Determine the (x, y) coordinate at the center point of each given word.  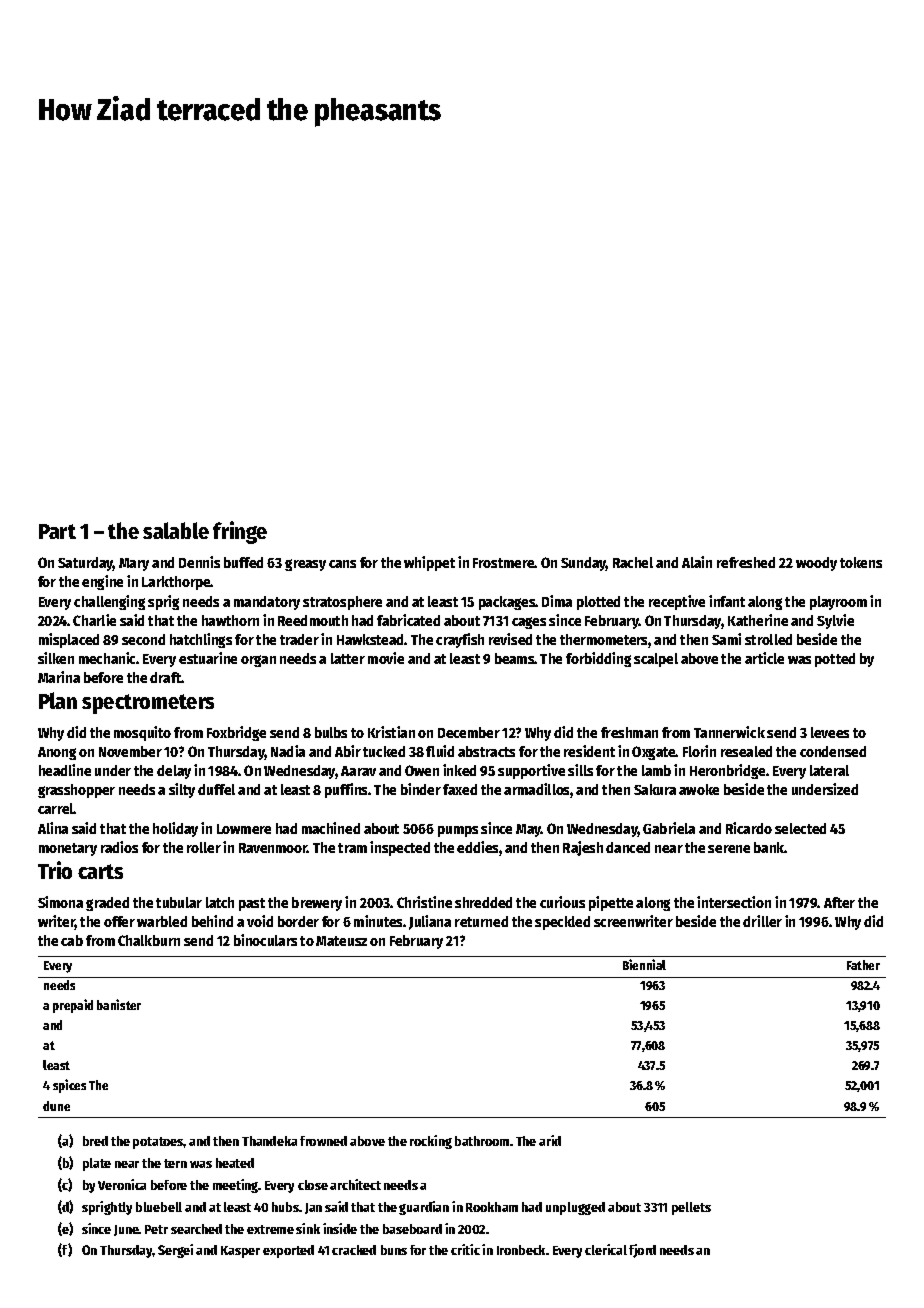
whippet (429, 563)
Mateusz (341, 941)
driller (762, 921)
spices (69, 1086)
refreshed (746, 562)
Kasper (240, 1252)
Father (863, 965)
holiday (175, 829)
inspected (400, 848)
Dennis (199, 562)
